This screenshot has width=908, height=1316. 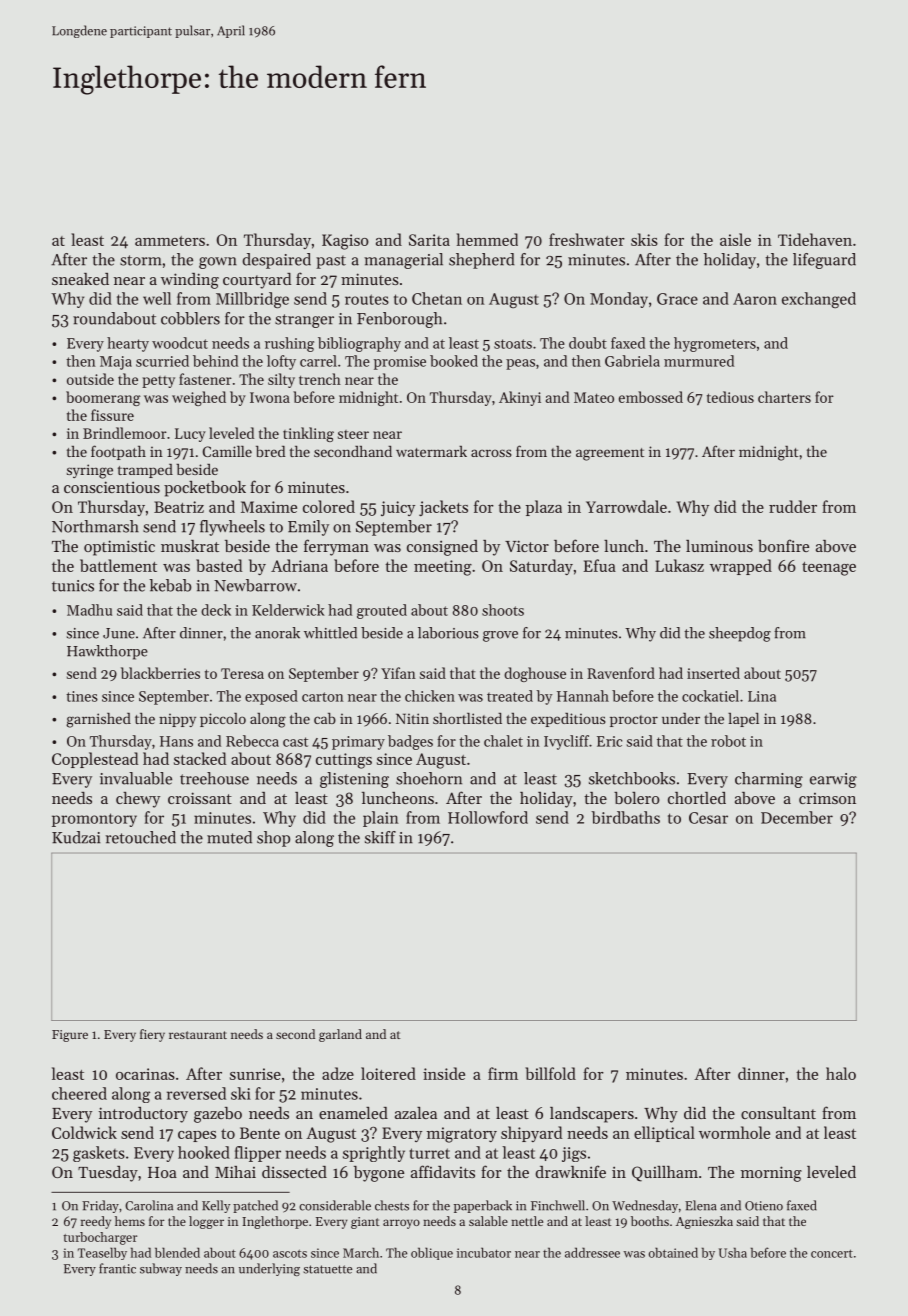 What do you see at coordinates (841, 1073) in the screenshot?
I see `halo` at bounding box center [841, 1073].
